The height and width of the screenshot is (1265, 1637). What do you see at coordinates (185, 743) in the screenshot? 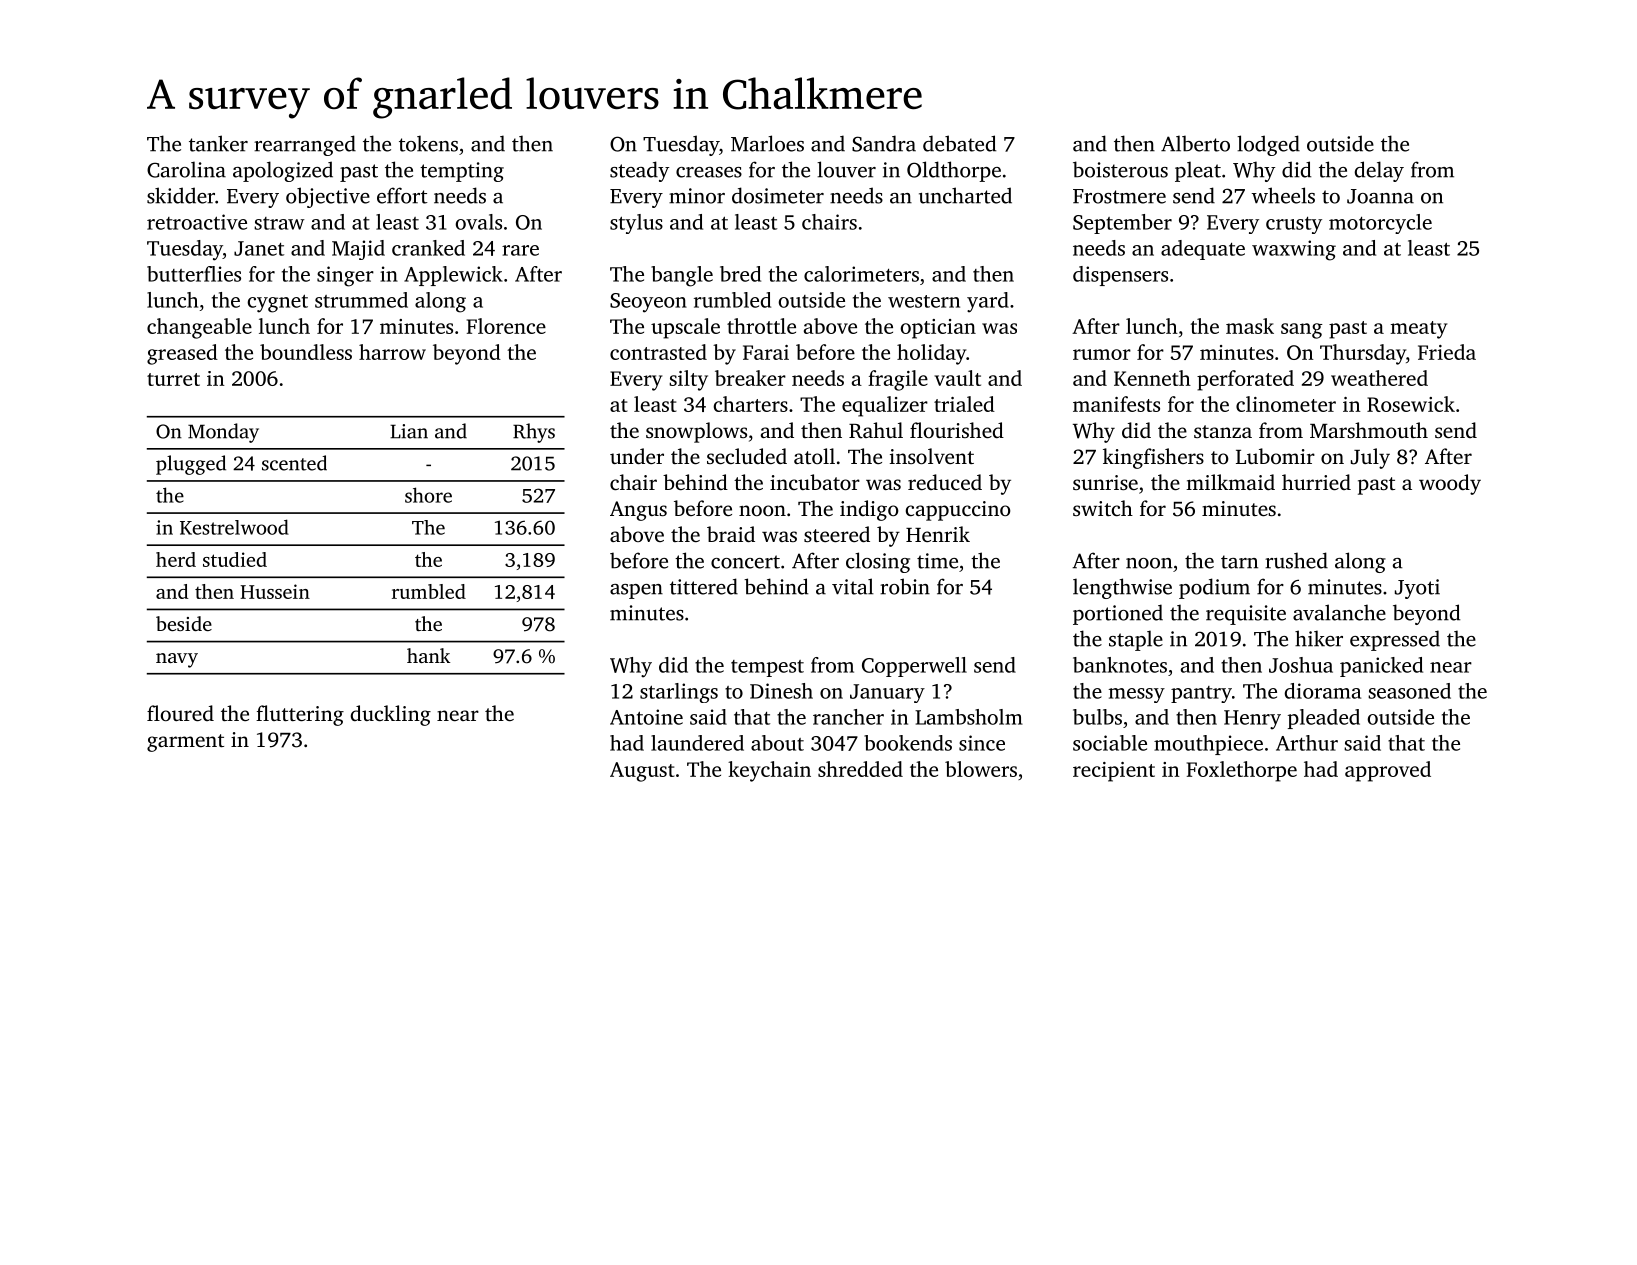
I see `garment` at bounding box center [185, 743].
